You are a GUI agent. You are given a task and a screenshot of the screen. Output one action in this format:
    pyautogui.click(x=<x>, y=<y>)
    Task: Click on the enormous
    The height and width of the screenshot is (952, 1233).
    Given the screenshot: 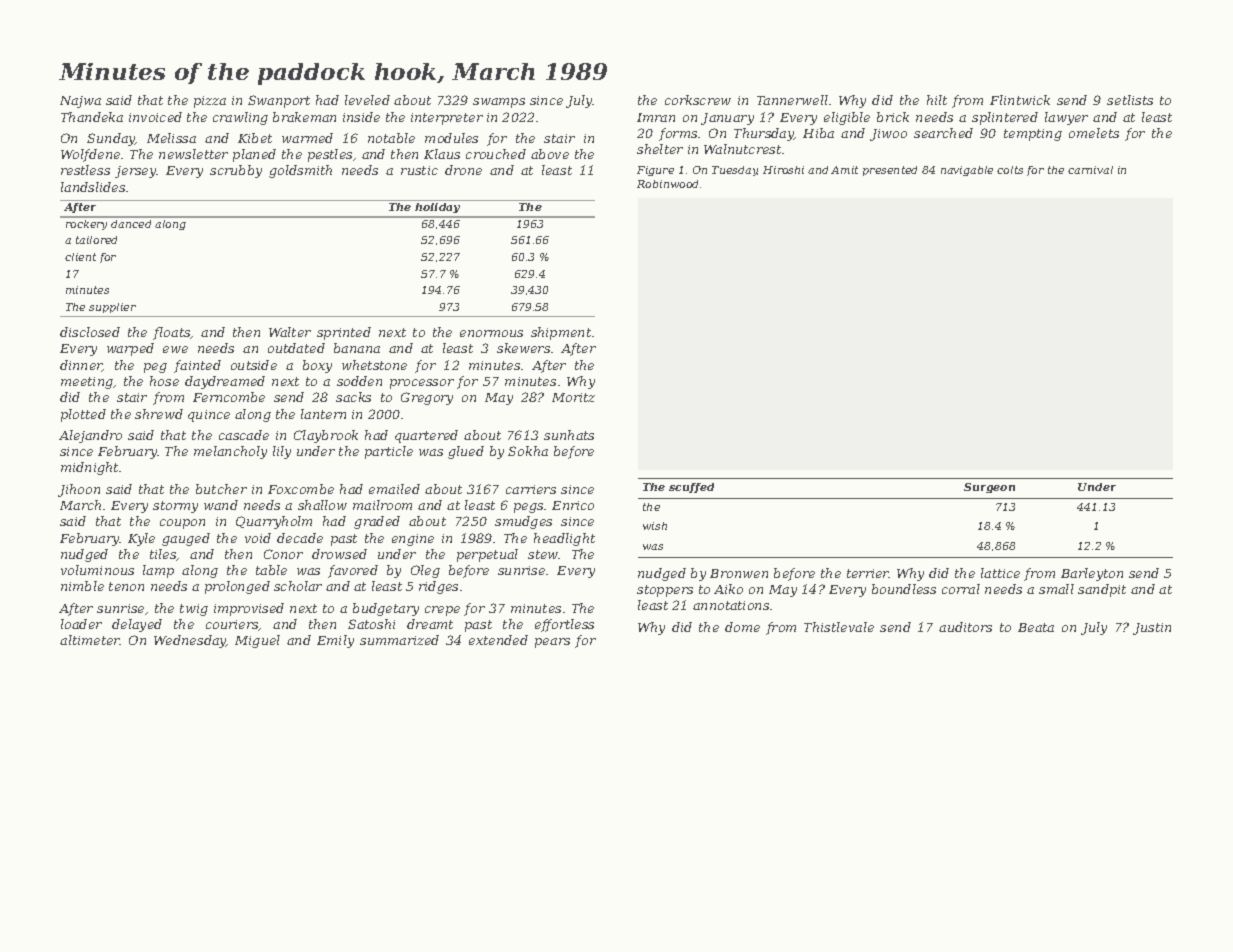 What is the action you would take?
    pyautogui.click(x=491, y=333)
